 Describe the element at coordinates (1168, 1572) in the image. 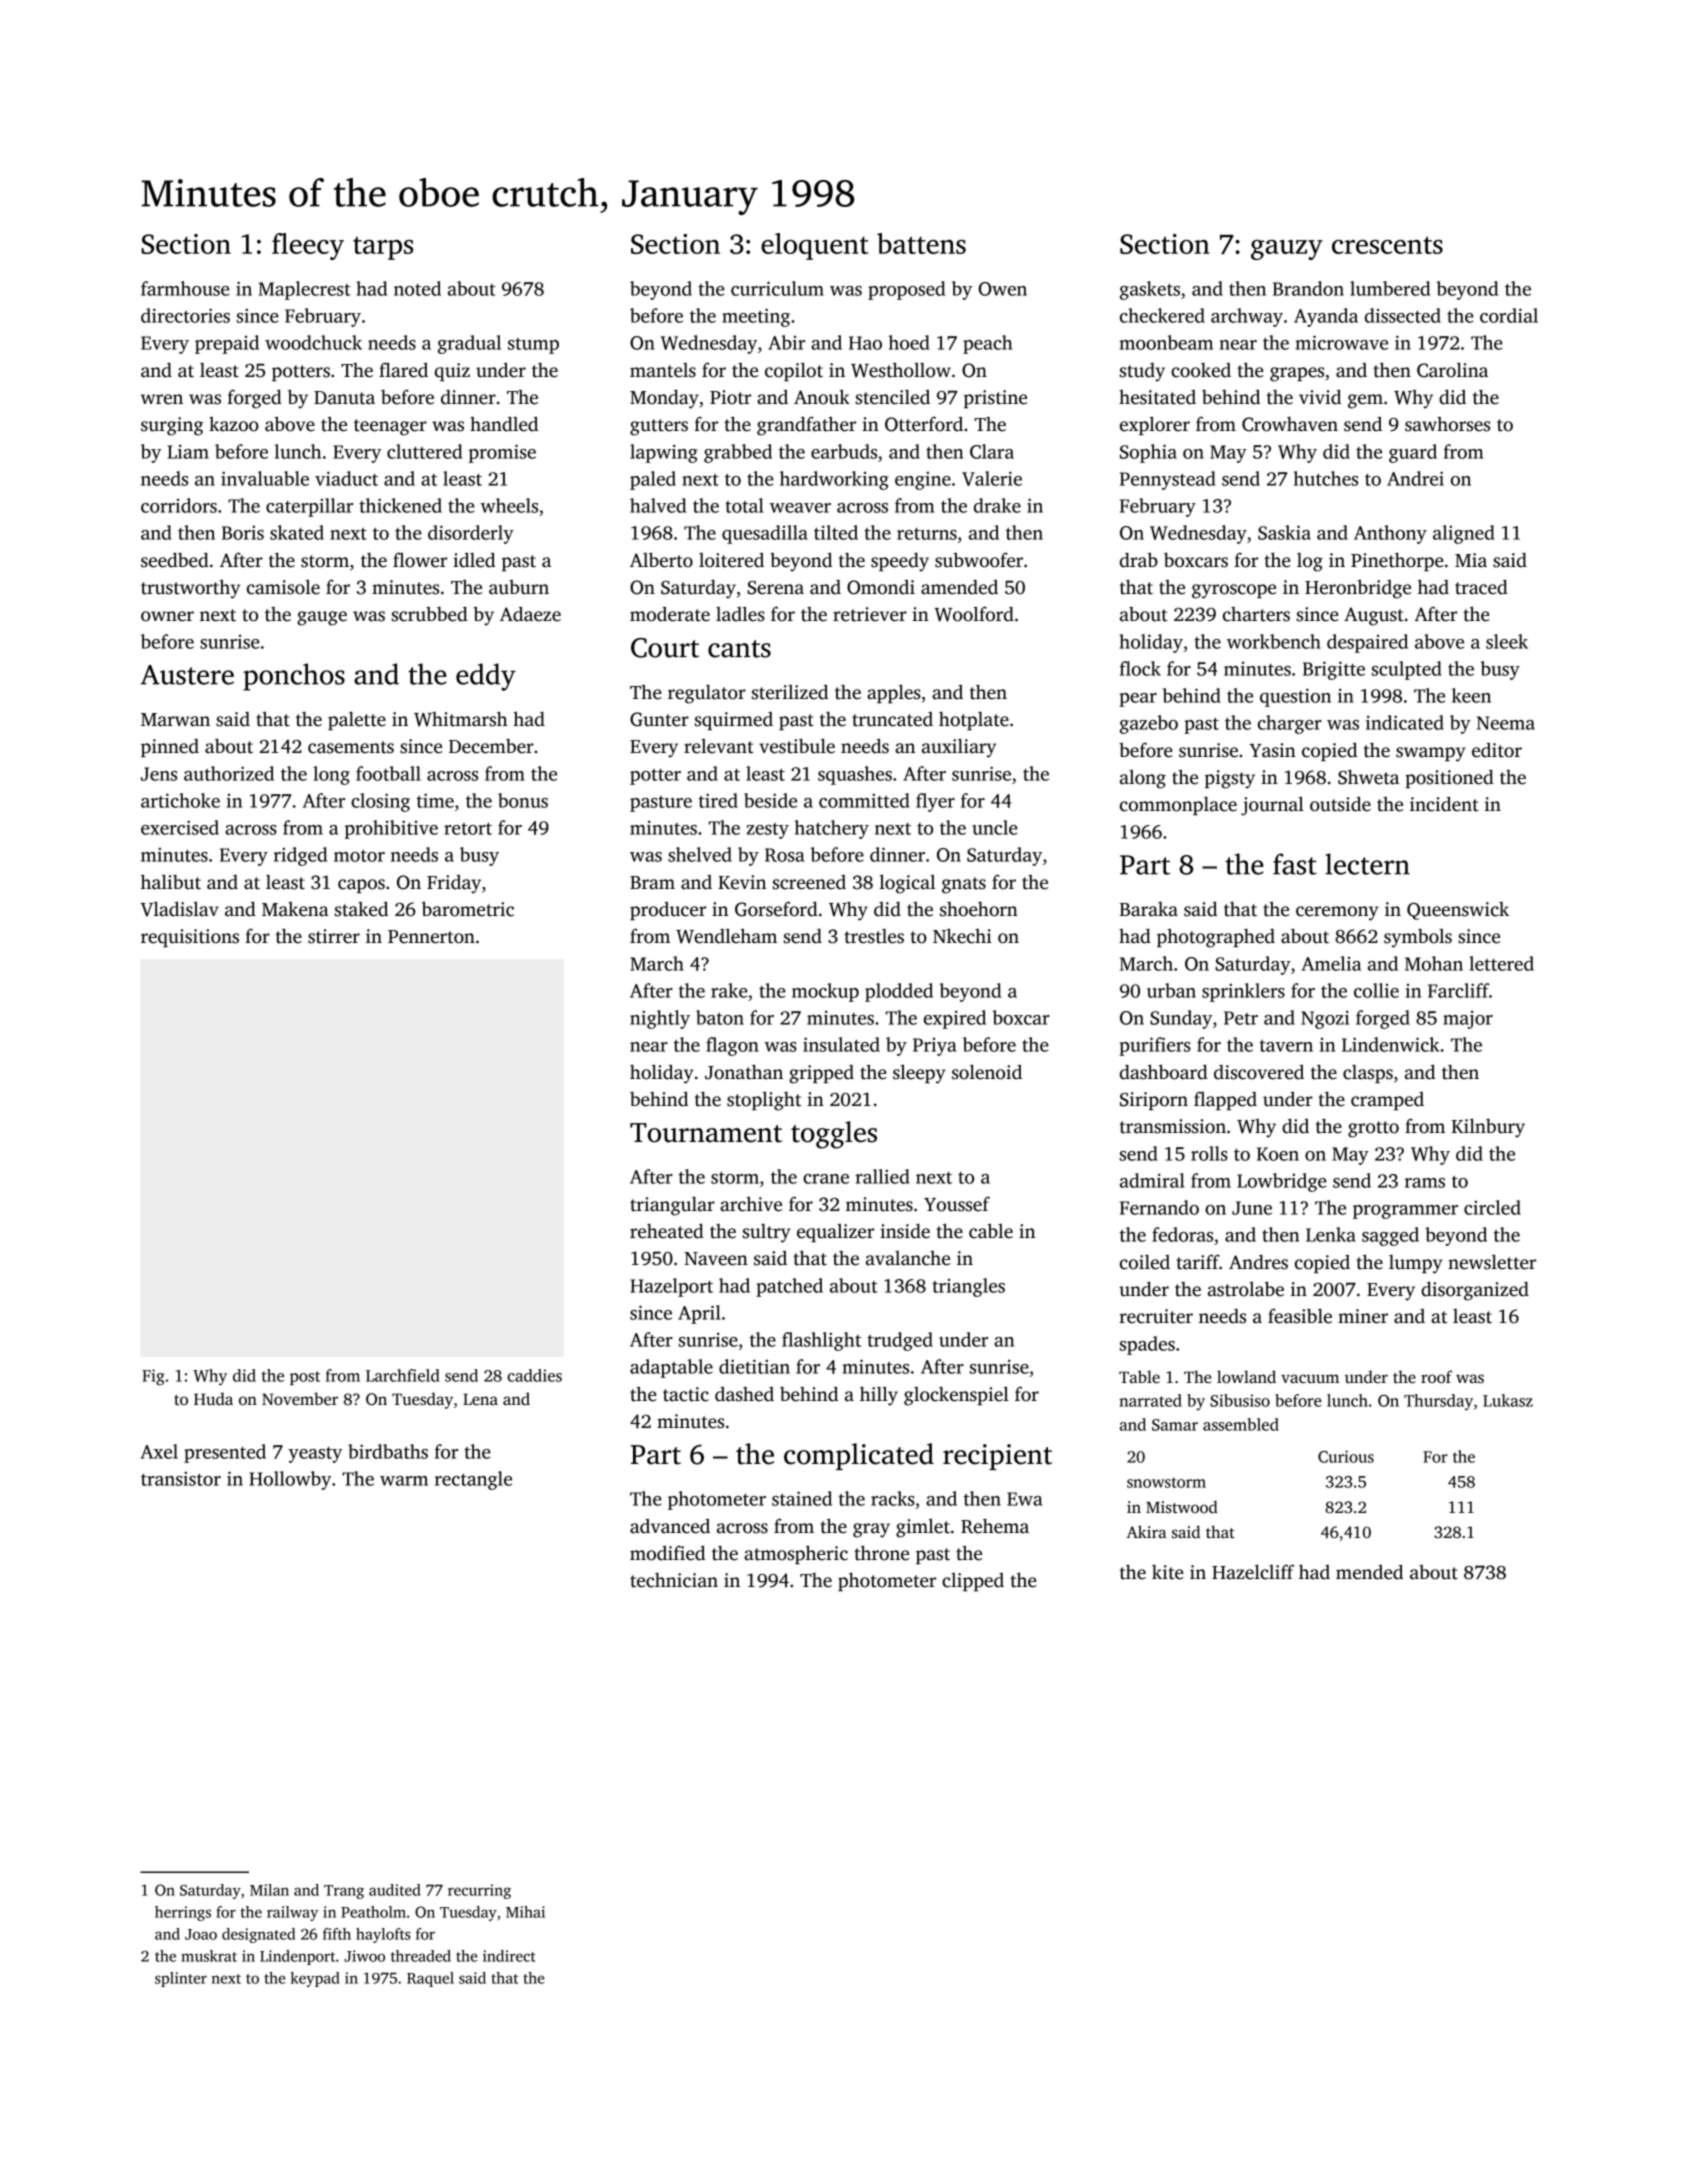

I see `kite` at that location.
